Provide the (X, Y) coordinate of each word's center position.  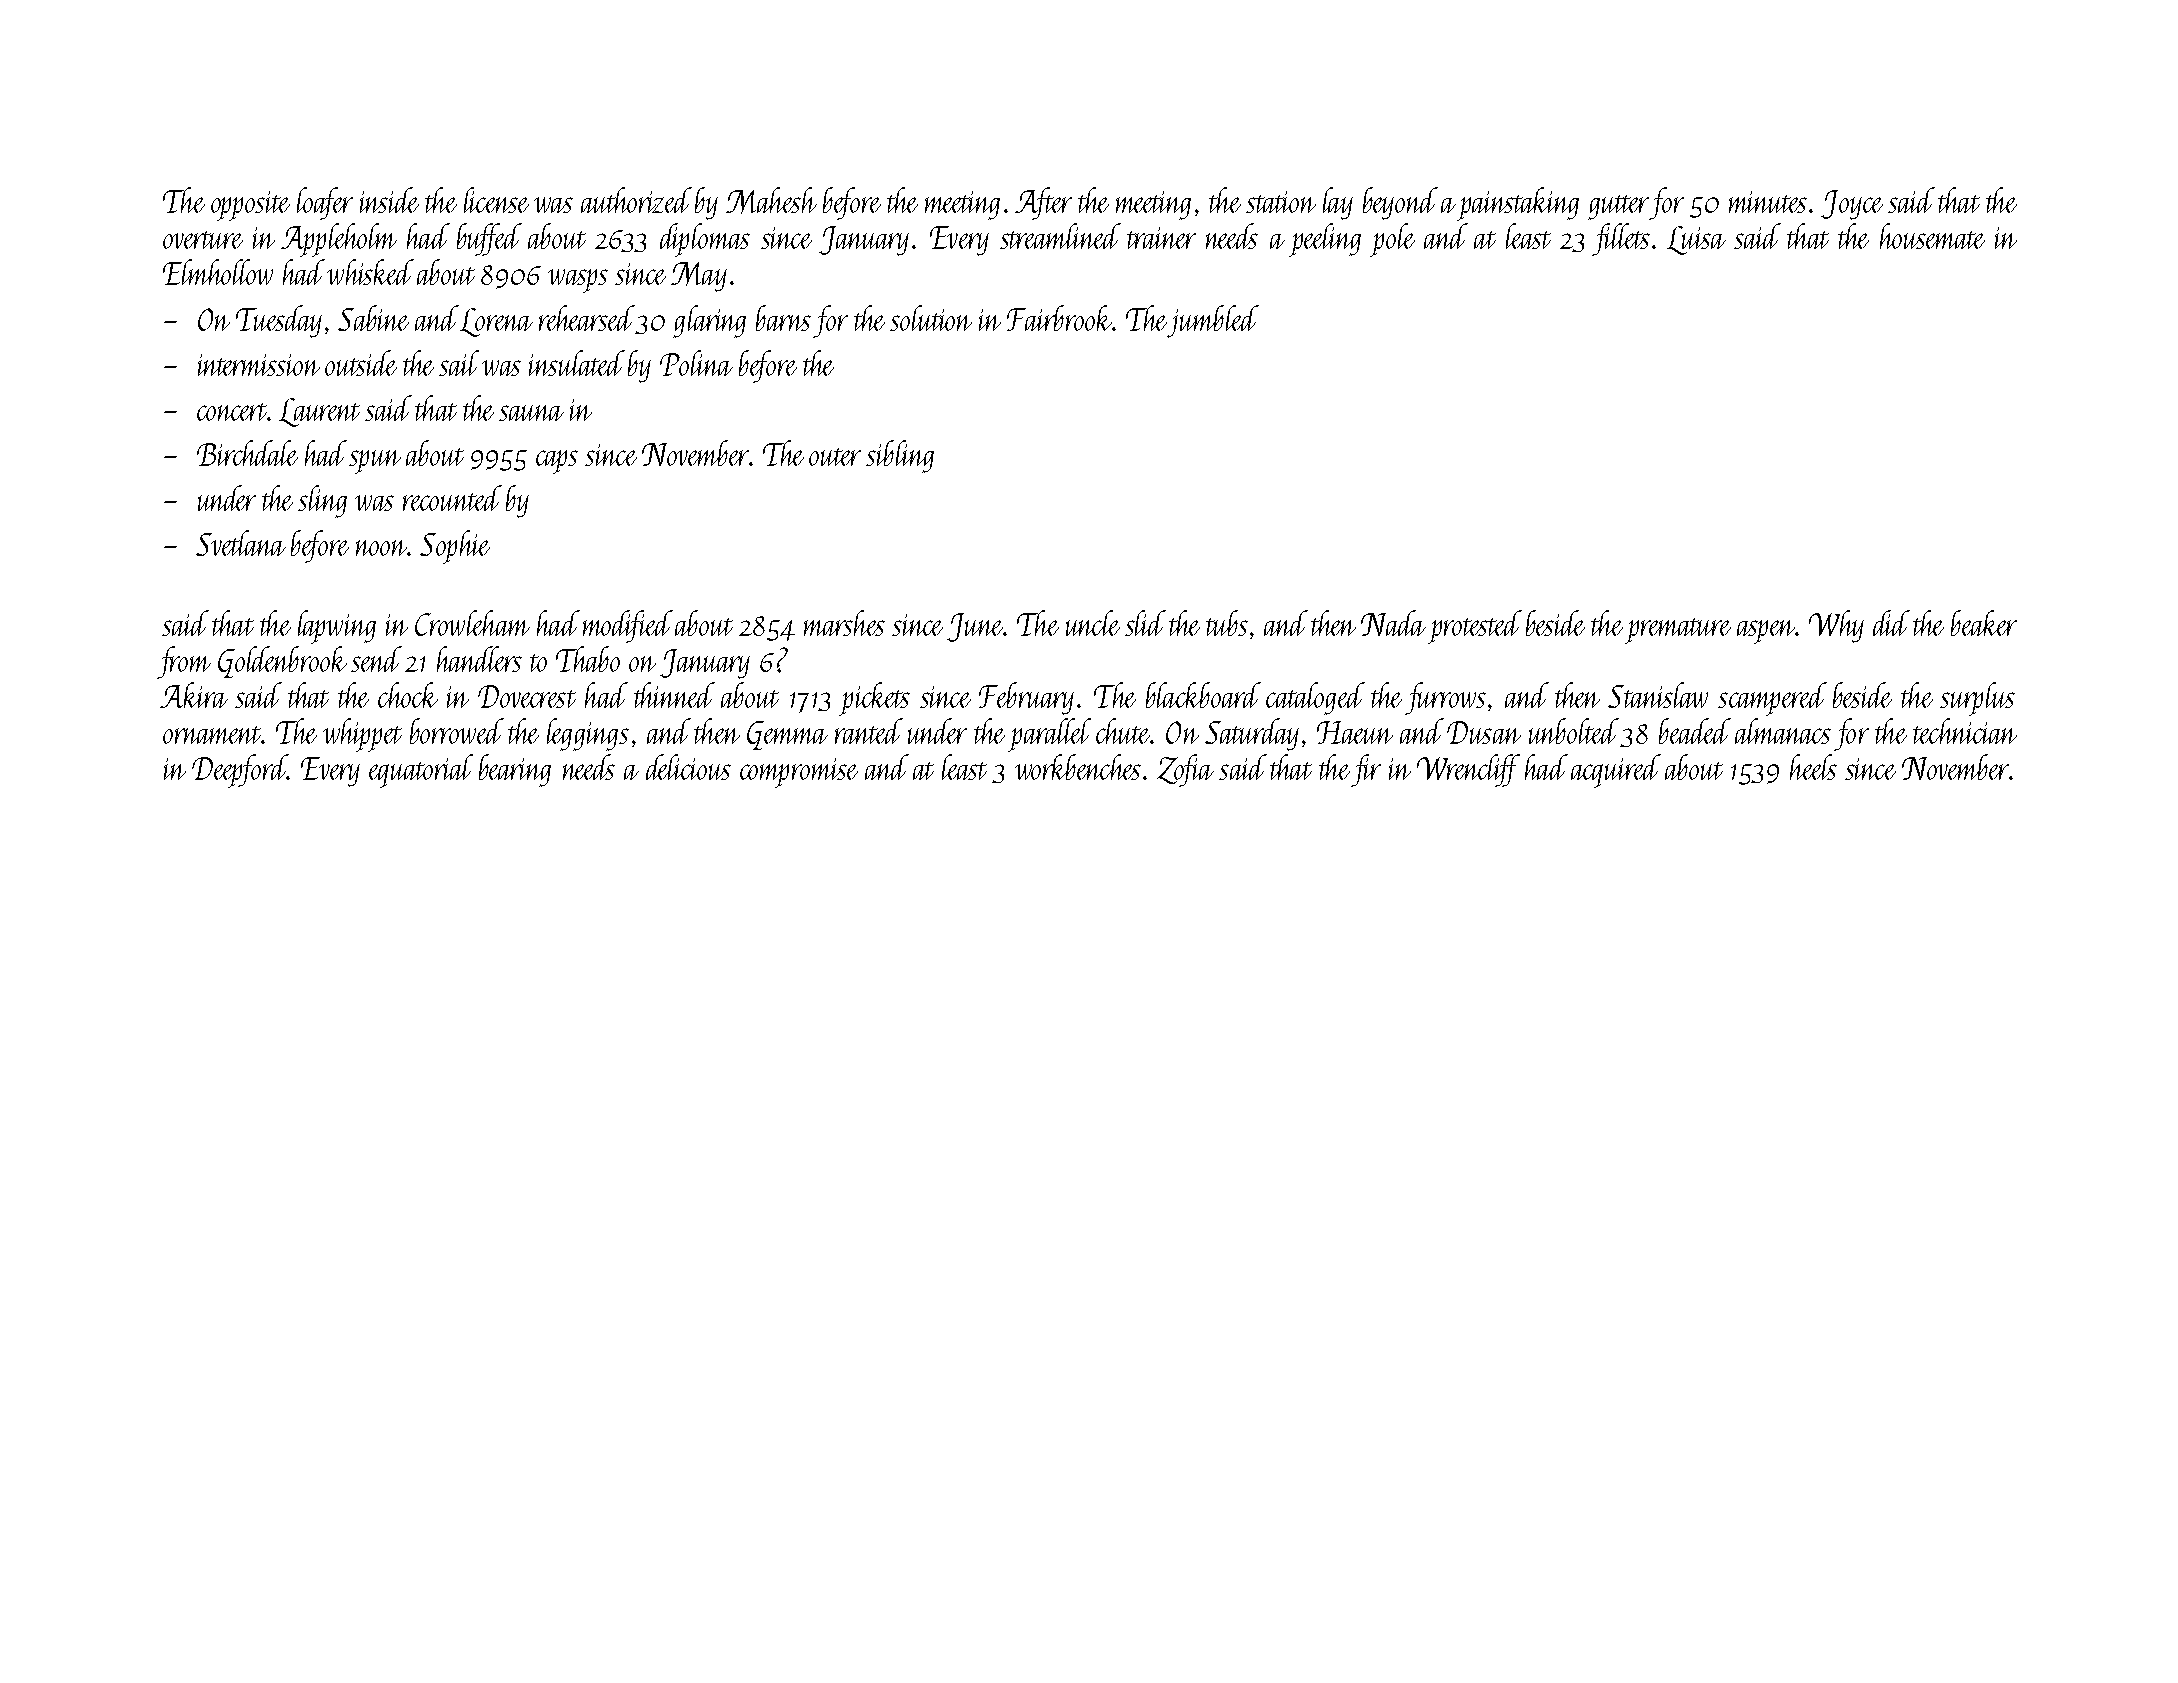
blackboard (1203, 695)
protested (1475, 627)
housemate (1932, 236)
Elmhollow (218, 272)
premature (1678, 631)
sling (322, 501)
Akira (194, 695)
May (699, 277)
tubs (1227, 623)
